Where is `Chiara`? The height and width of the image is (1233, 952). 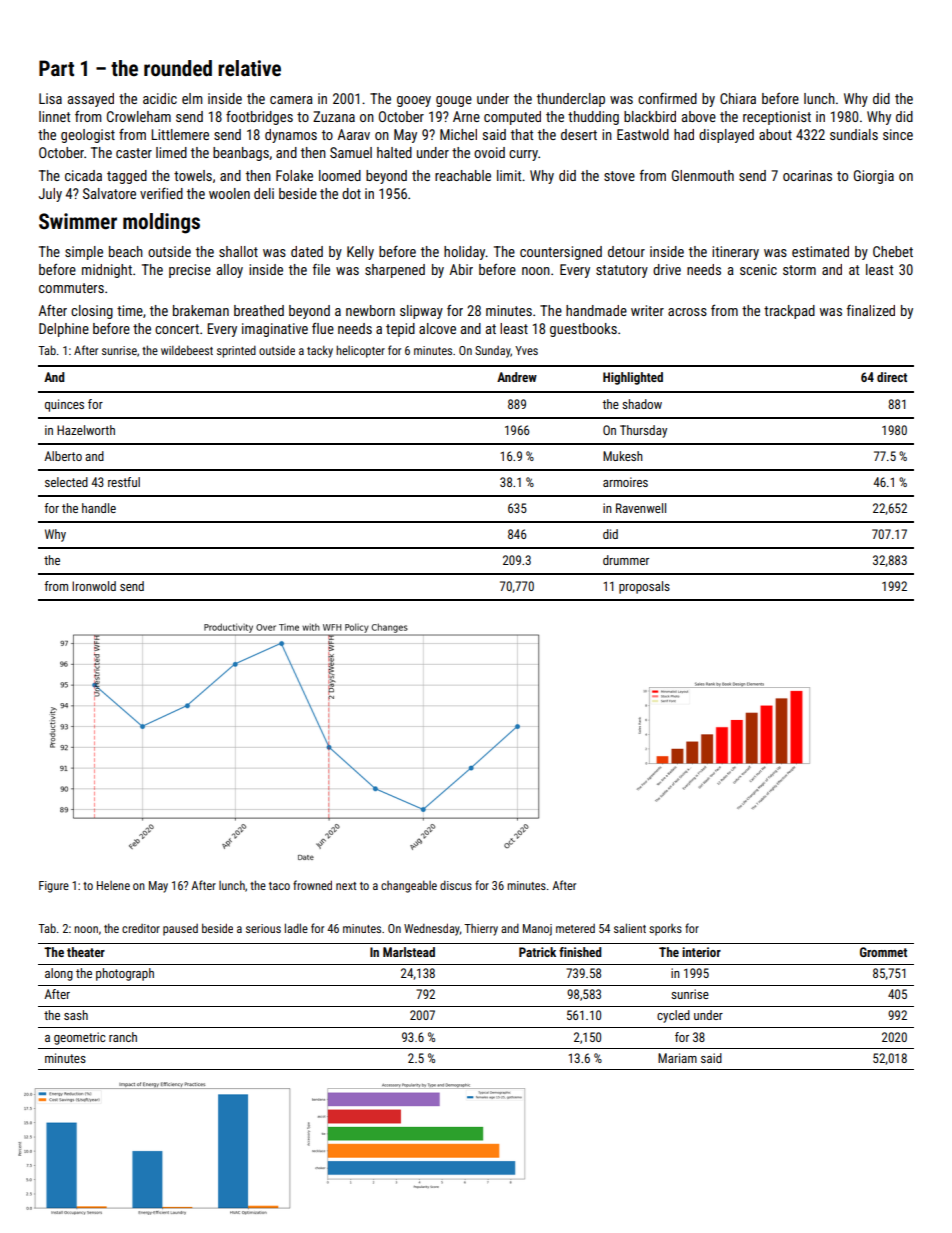 Chiara is located at coordinates (738, 98).
